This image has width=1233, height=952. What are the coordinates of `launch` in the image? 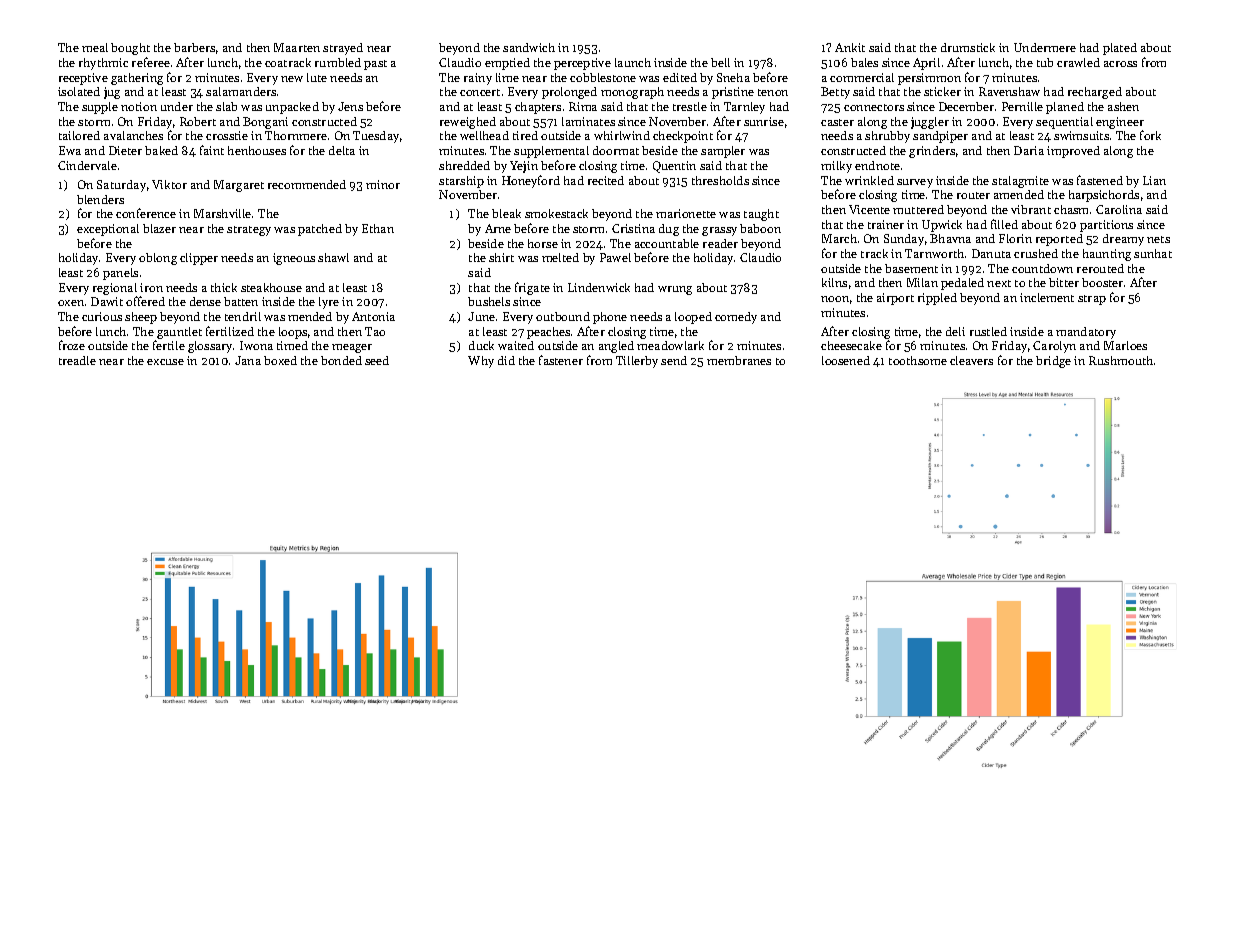 It's located at (633, 62).
